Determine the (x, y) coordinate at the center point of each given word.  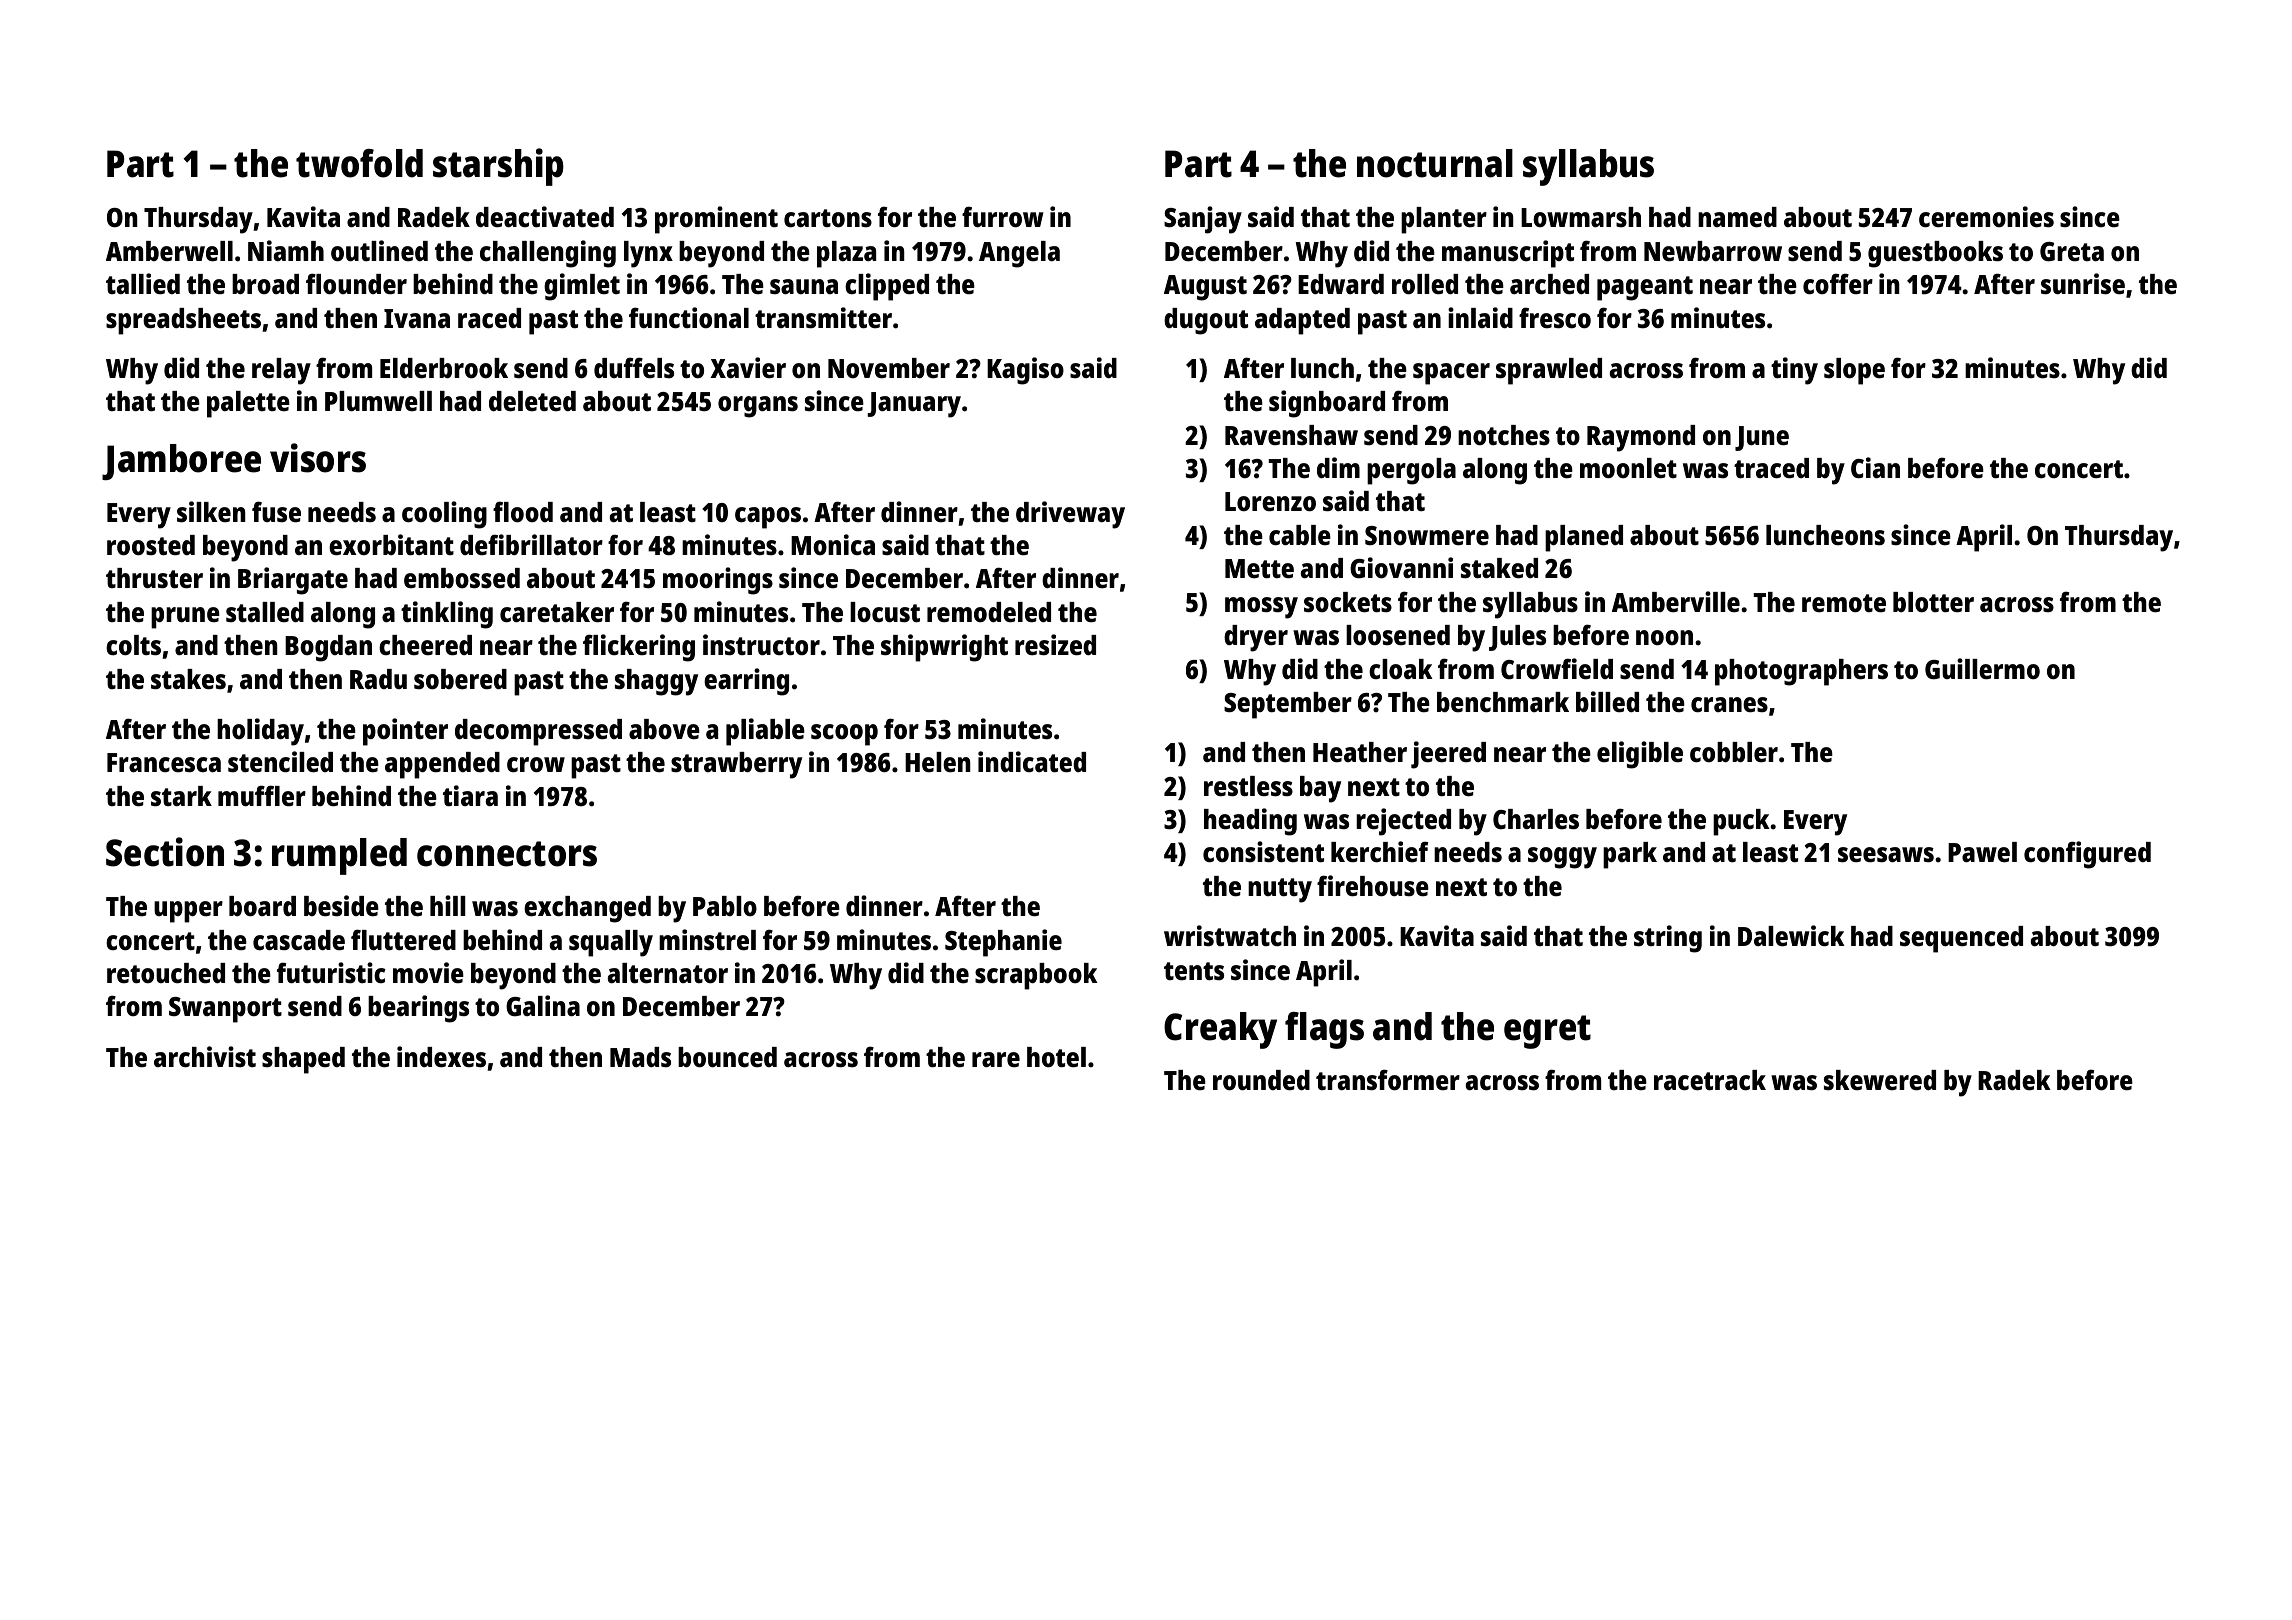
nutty (1280, 890)
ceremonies (1986, 217)
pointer (405, 732)
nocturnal (1435, 163)
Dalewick (1791, 936)
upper (188, 912)
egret (1547, 1032)
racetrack (1710, 1080)
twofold (359, 163)
